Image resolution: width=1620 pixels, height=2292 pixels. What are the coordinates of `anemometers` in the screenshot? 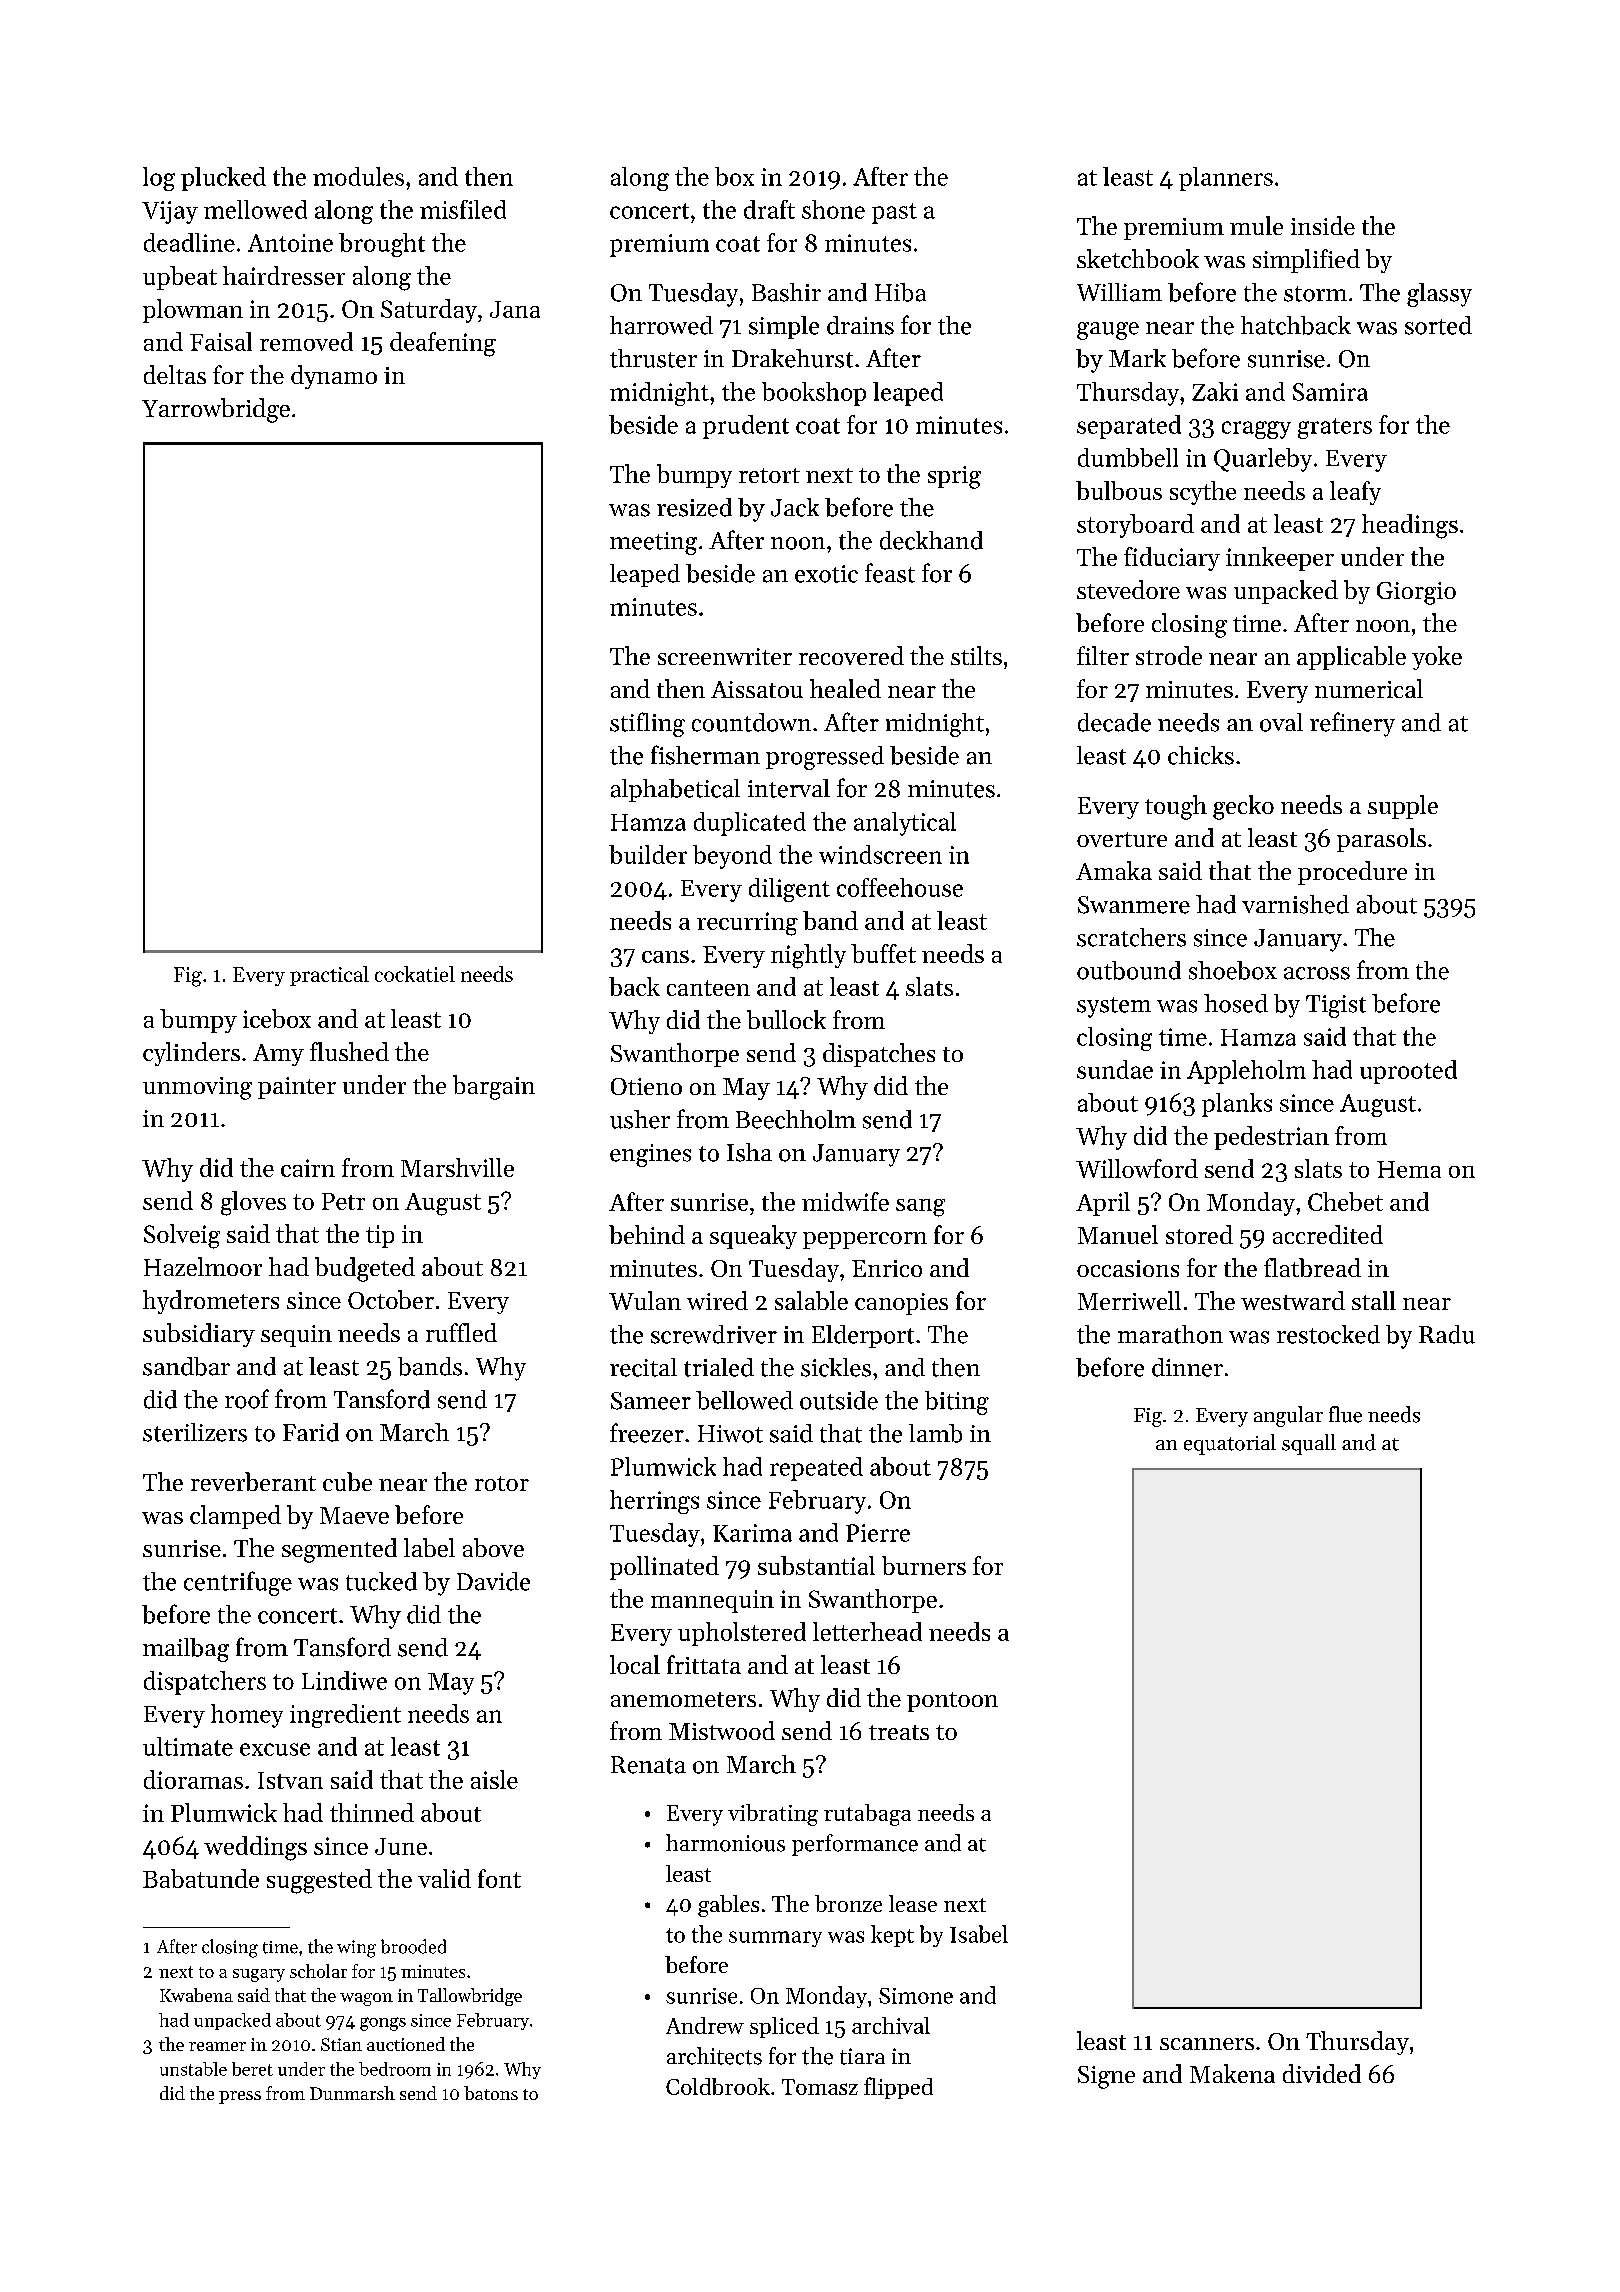 It's located at (683, 1699).
